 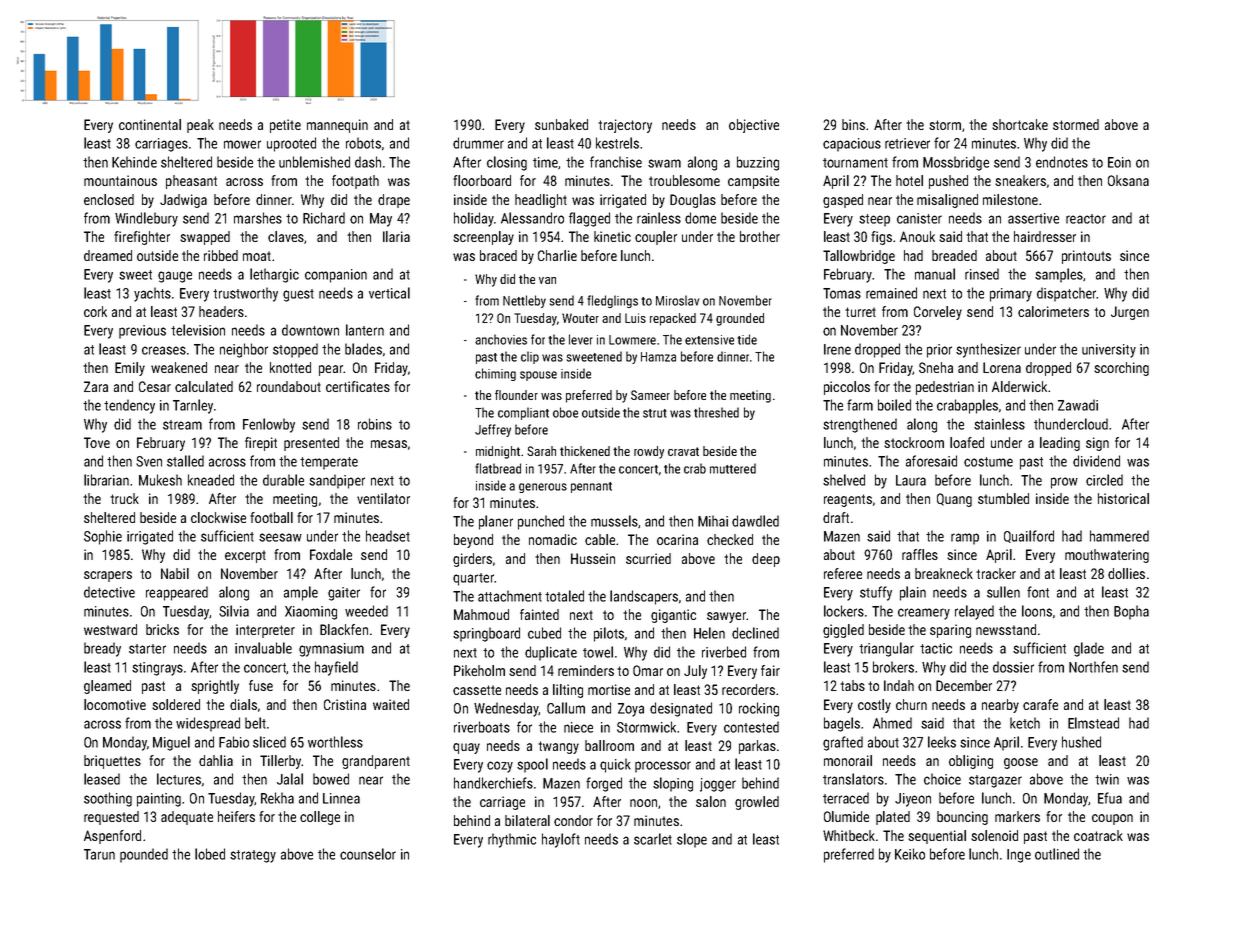 I want to click on Zawadi, so click(x=1078, y=405).
